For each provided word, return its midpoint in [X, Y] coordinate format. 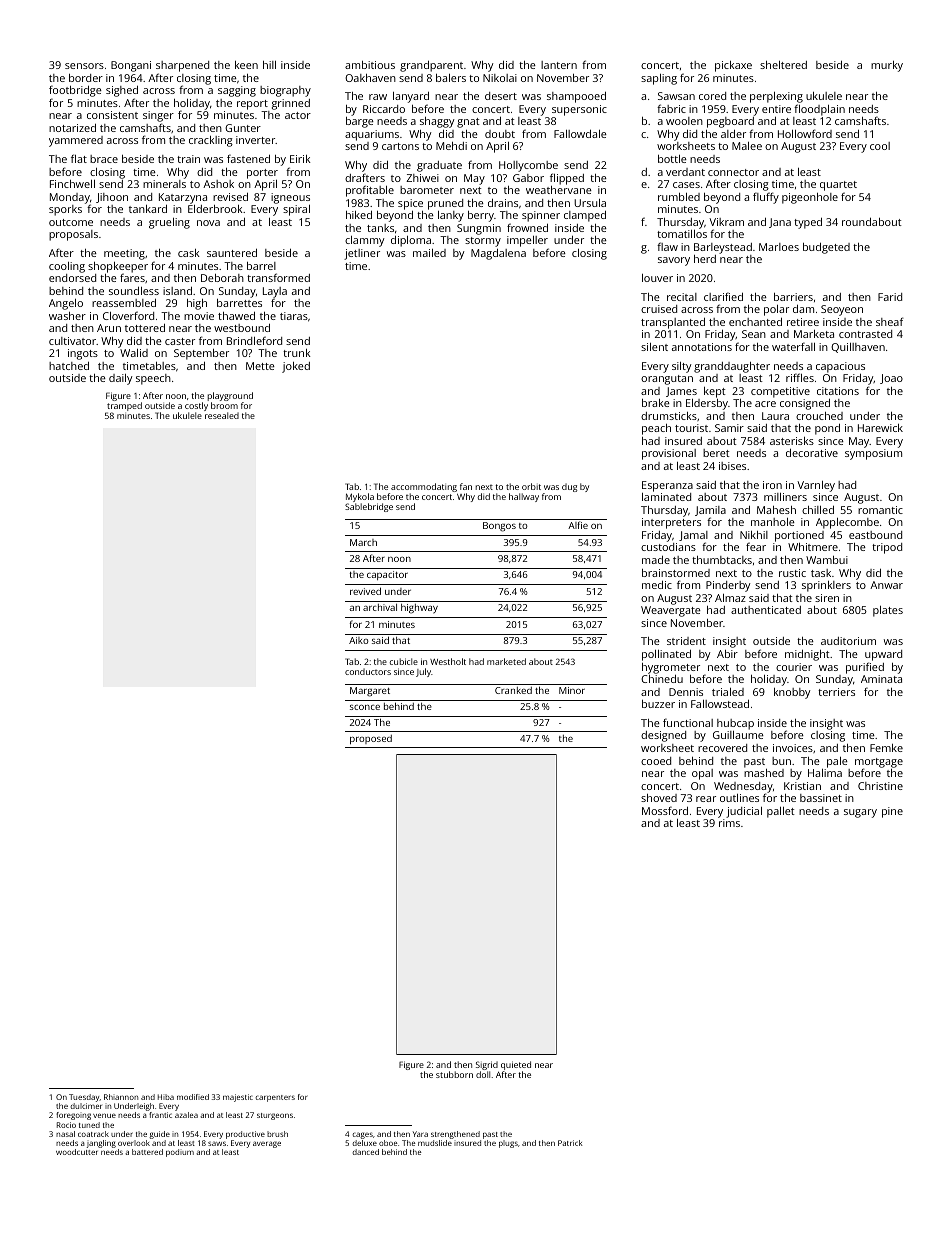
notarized [72, 128]
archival [380, 607]
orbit [531, 486]
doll [483, 1074]
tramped [124, 407]
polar [776, 310]
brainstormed [676, 573]
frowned [527, 227]
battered [147, 1152]
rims [729, 823]
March [363, 542]
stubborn [454, 1074]
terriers [836, 692]
